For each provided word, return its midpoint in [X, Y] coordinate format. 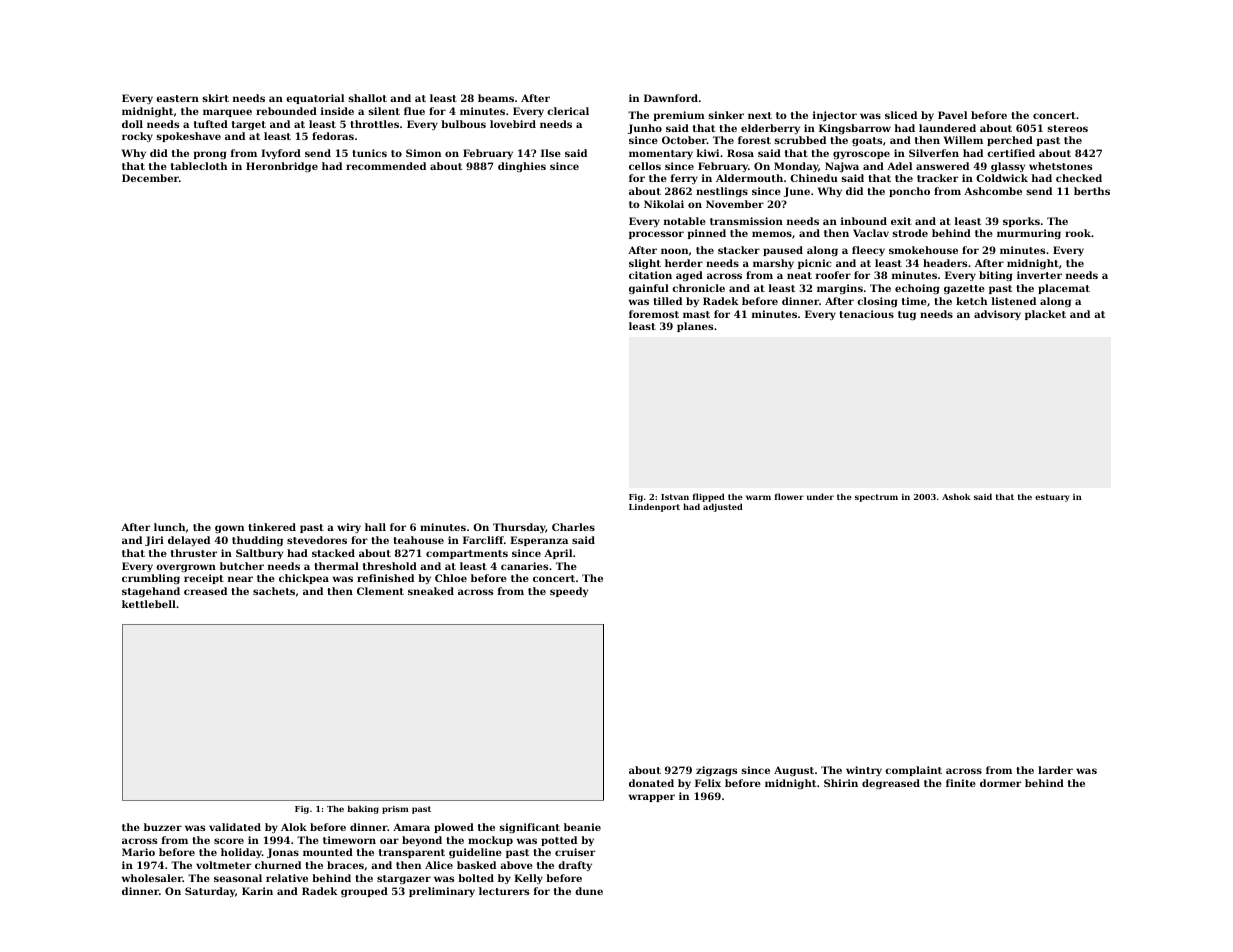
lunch [169, 527]
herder [684, 263]
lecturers [504, 891]
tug [907, 315]
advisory [997, 315]
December [150, 178]
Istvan [675, 497]
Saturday [210, 892]
